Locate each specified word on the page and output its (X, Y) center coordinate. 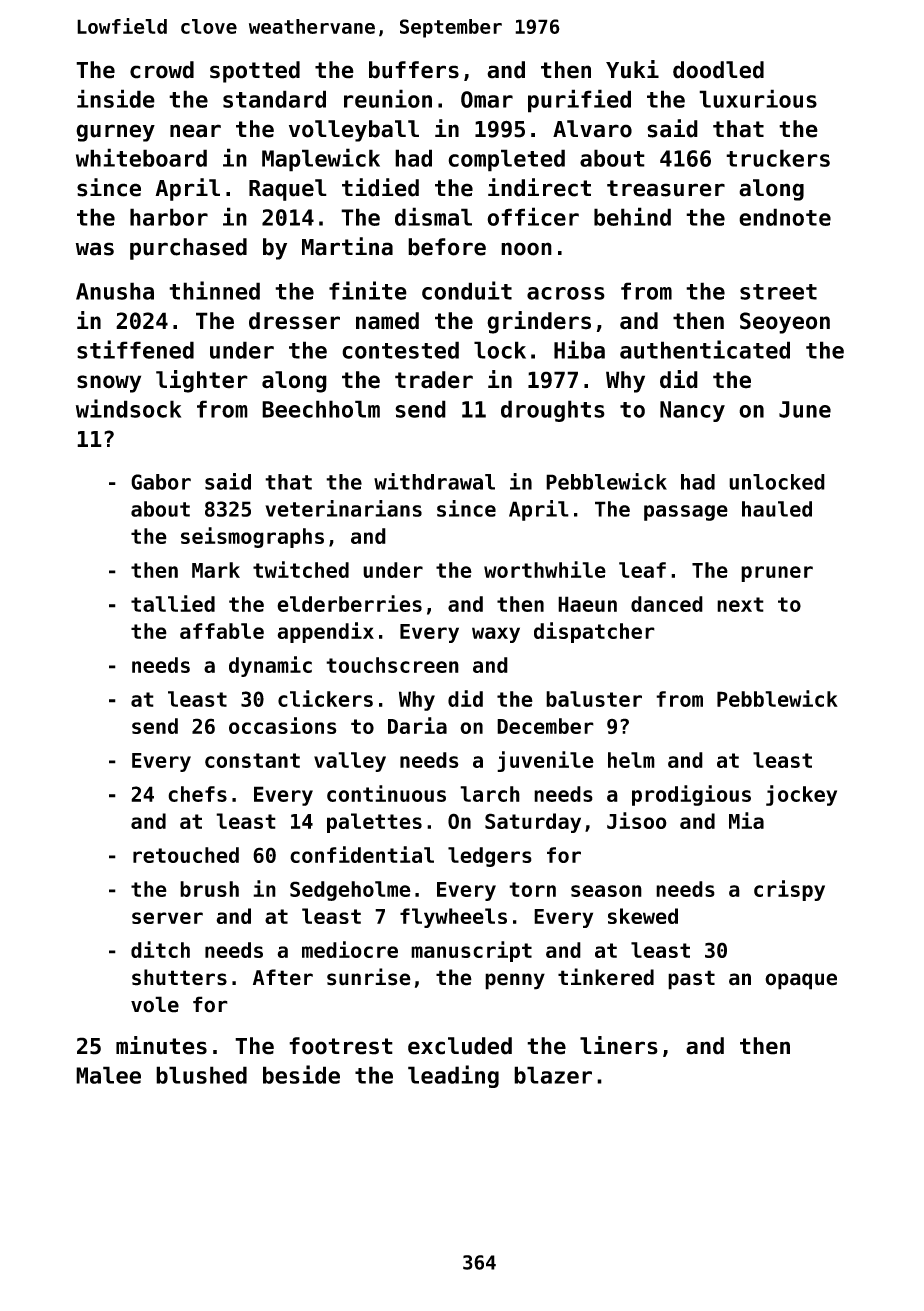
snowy (109, 384)
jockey (801, 795)
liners (619, 1045)
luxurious (758, 98)
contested (400, 350)
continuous (386, 793)
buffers (414, 70)
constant (252, 760)
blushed (201, 1075)
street (778, 292)
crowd (162, 70)
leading (453, 1076)
